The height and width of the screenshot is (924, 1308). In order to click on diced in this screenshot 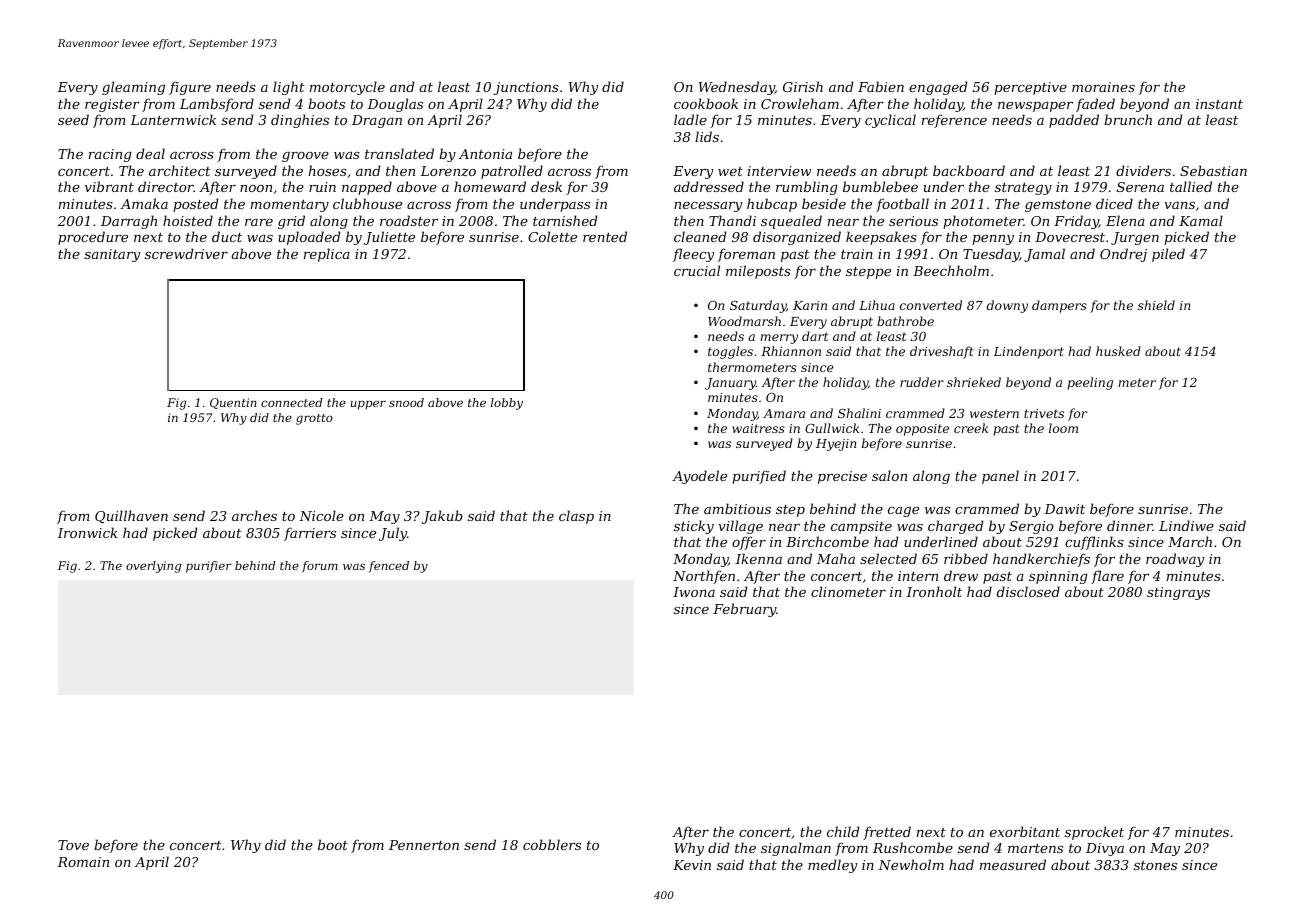, I will do `click(1114, 203)`.
